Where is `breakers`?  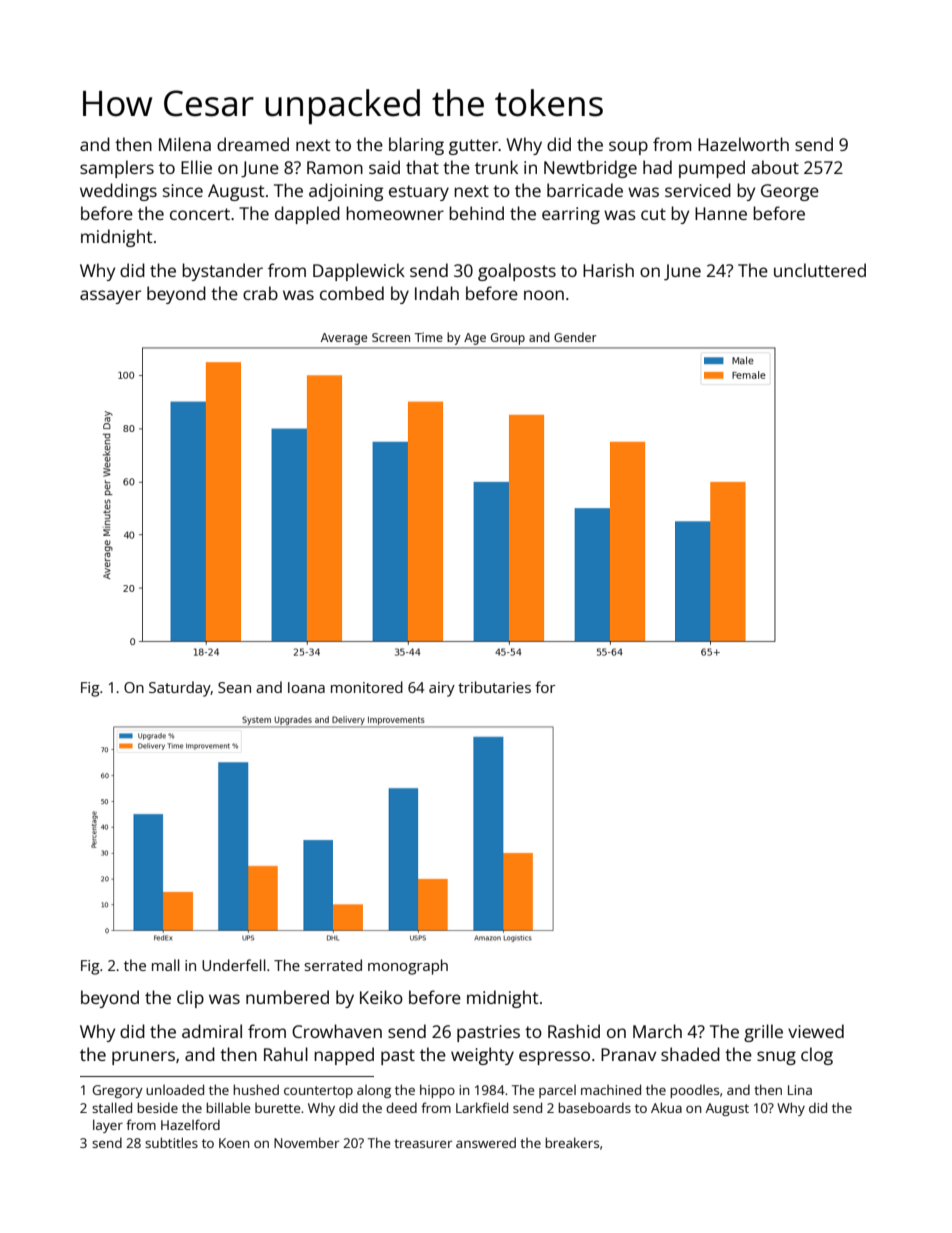 breakers is located at coordinates (572, 1142).
